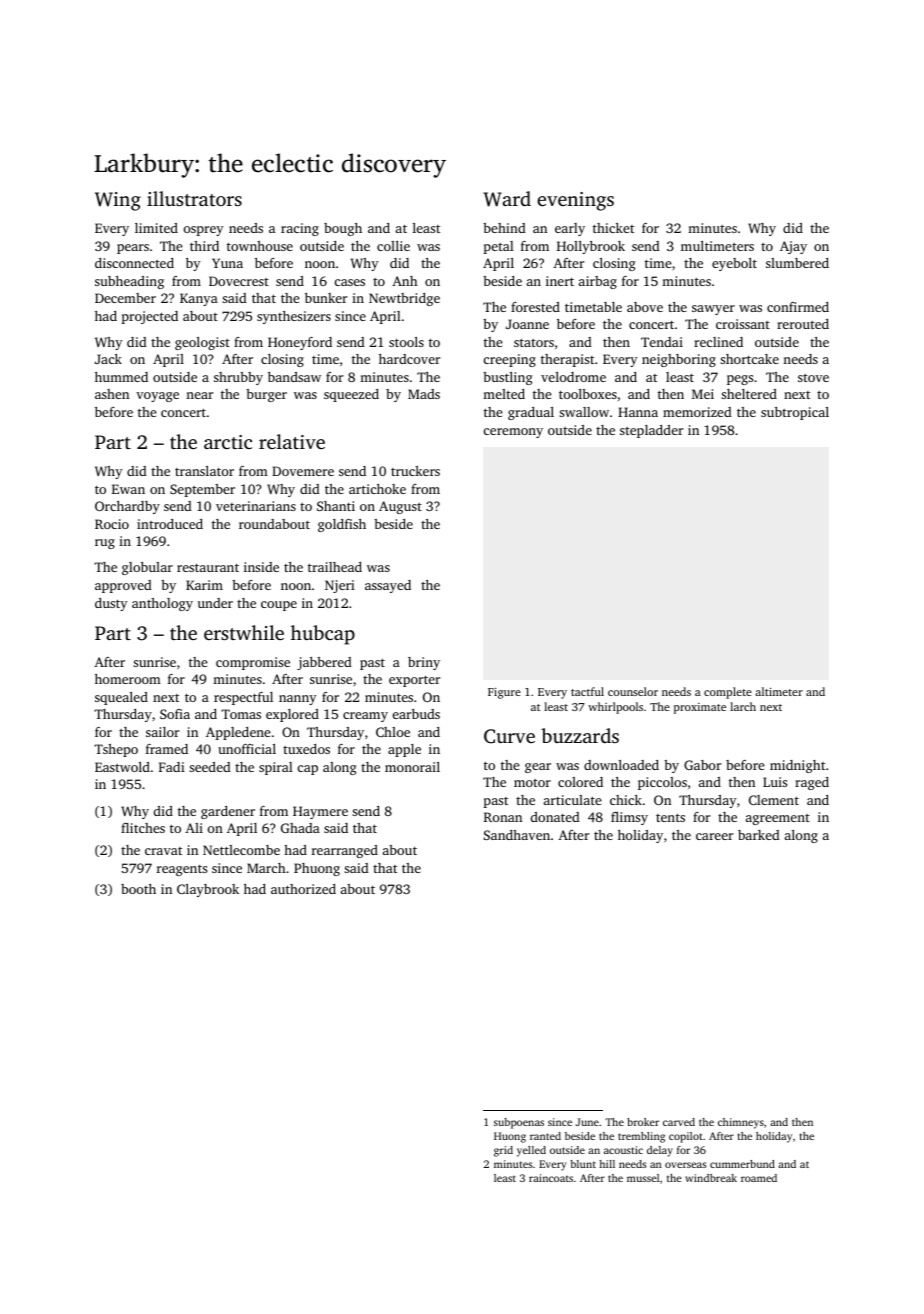  I want to click on illustrators, so click(194, 198).
